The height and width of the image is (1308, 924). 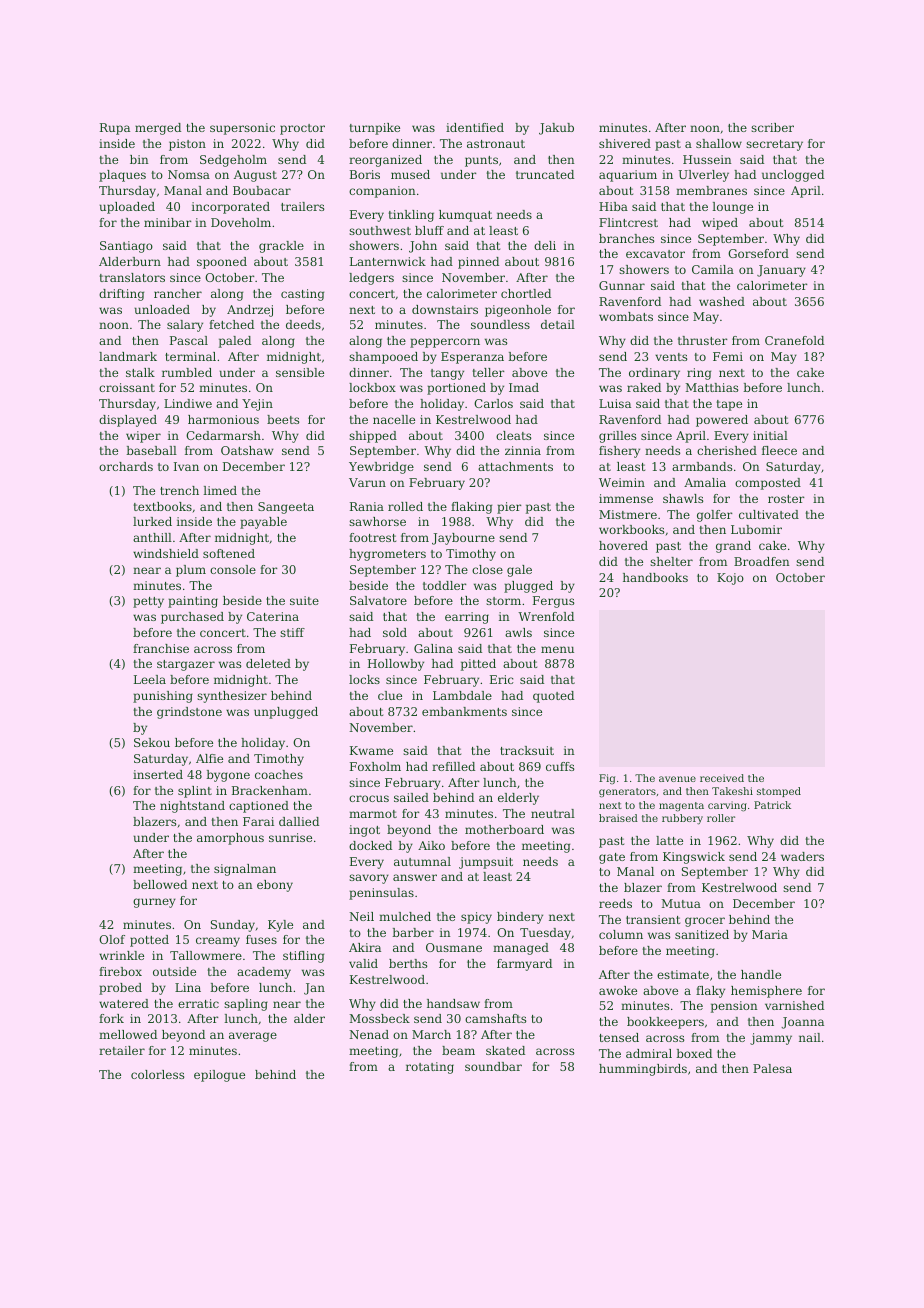 What do you see at coordinates (174, 971) in the image?
I see `outside` at bounding box center [174, 971].
